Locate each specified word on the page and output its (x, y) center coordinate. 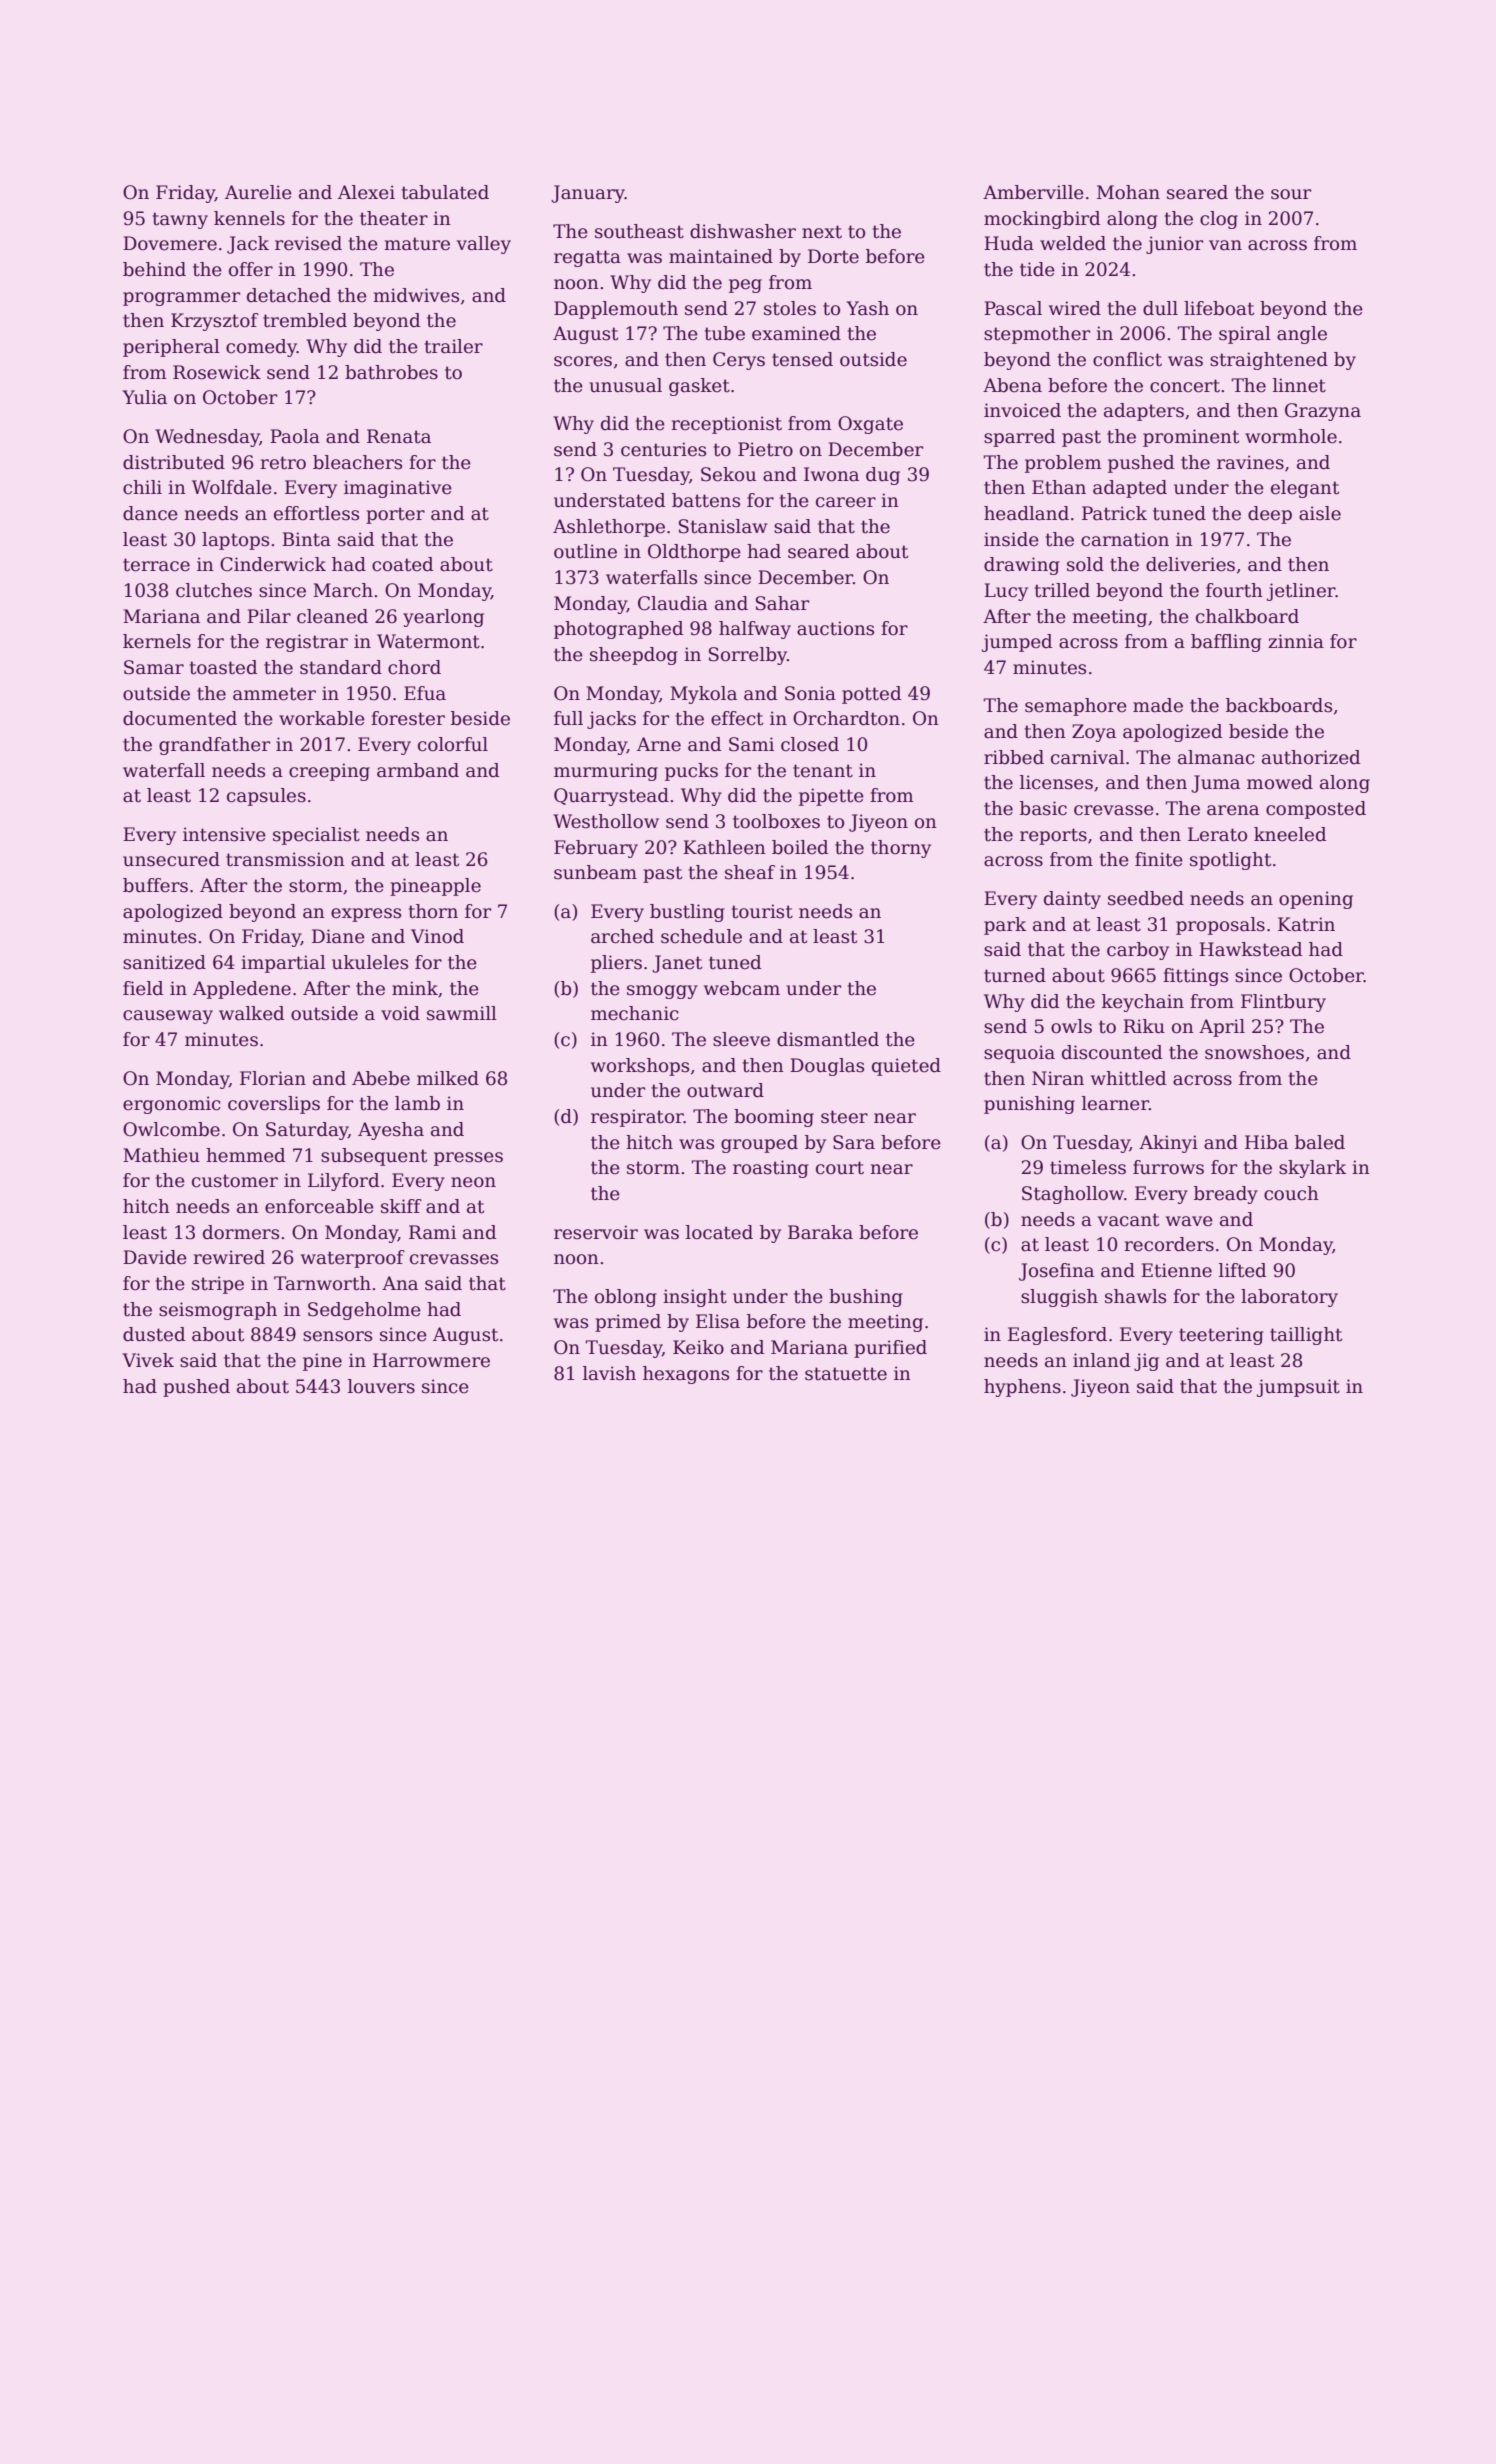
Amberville (1033, 192)
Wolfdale (232, 487)
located (719, 1232)
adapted (1130, 489)
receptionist (726, 425)
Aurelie (258, 192)
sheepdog (634, 656)
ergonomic (172, 1105)
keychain (1143, 1003)
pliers (616, 964)
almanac (1216, 757)
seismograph (218, 1311)
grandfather (214, 746)
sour (1291, 194)
